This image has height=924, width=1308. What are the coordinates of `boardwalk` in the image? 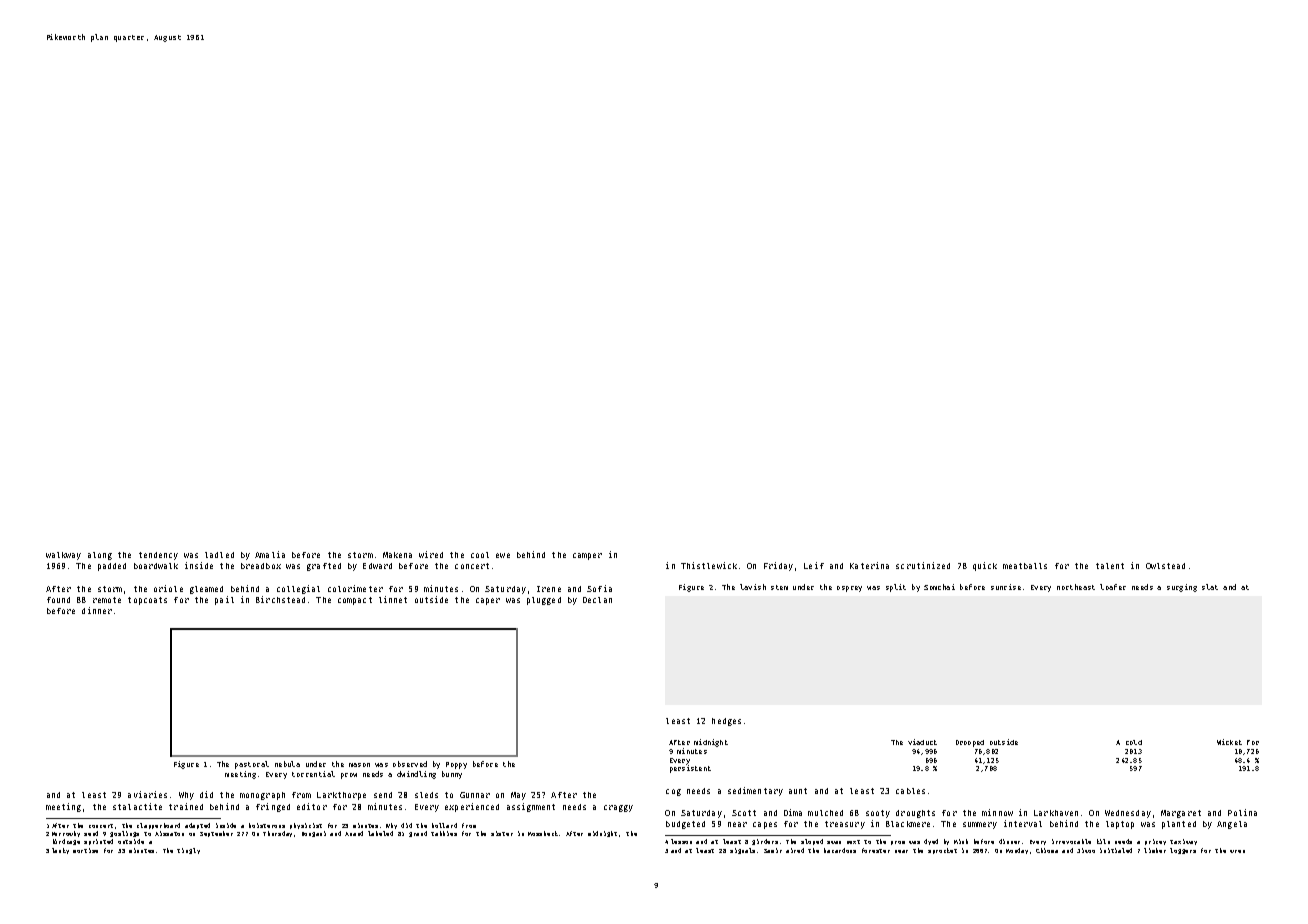 It's located at (156, 566).
